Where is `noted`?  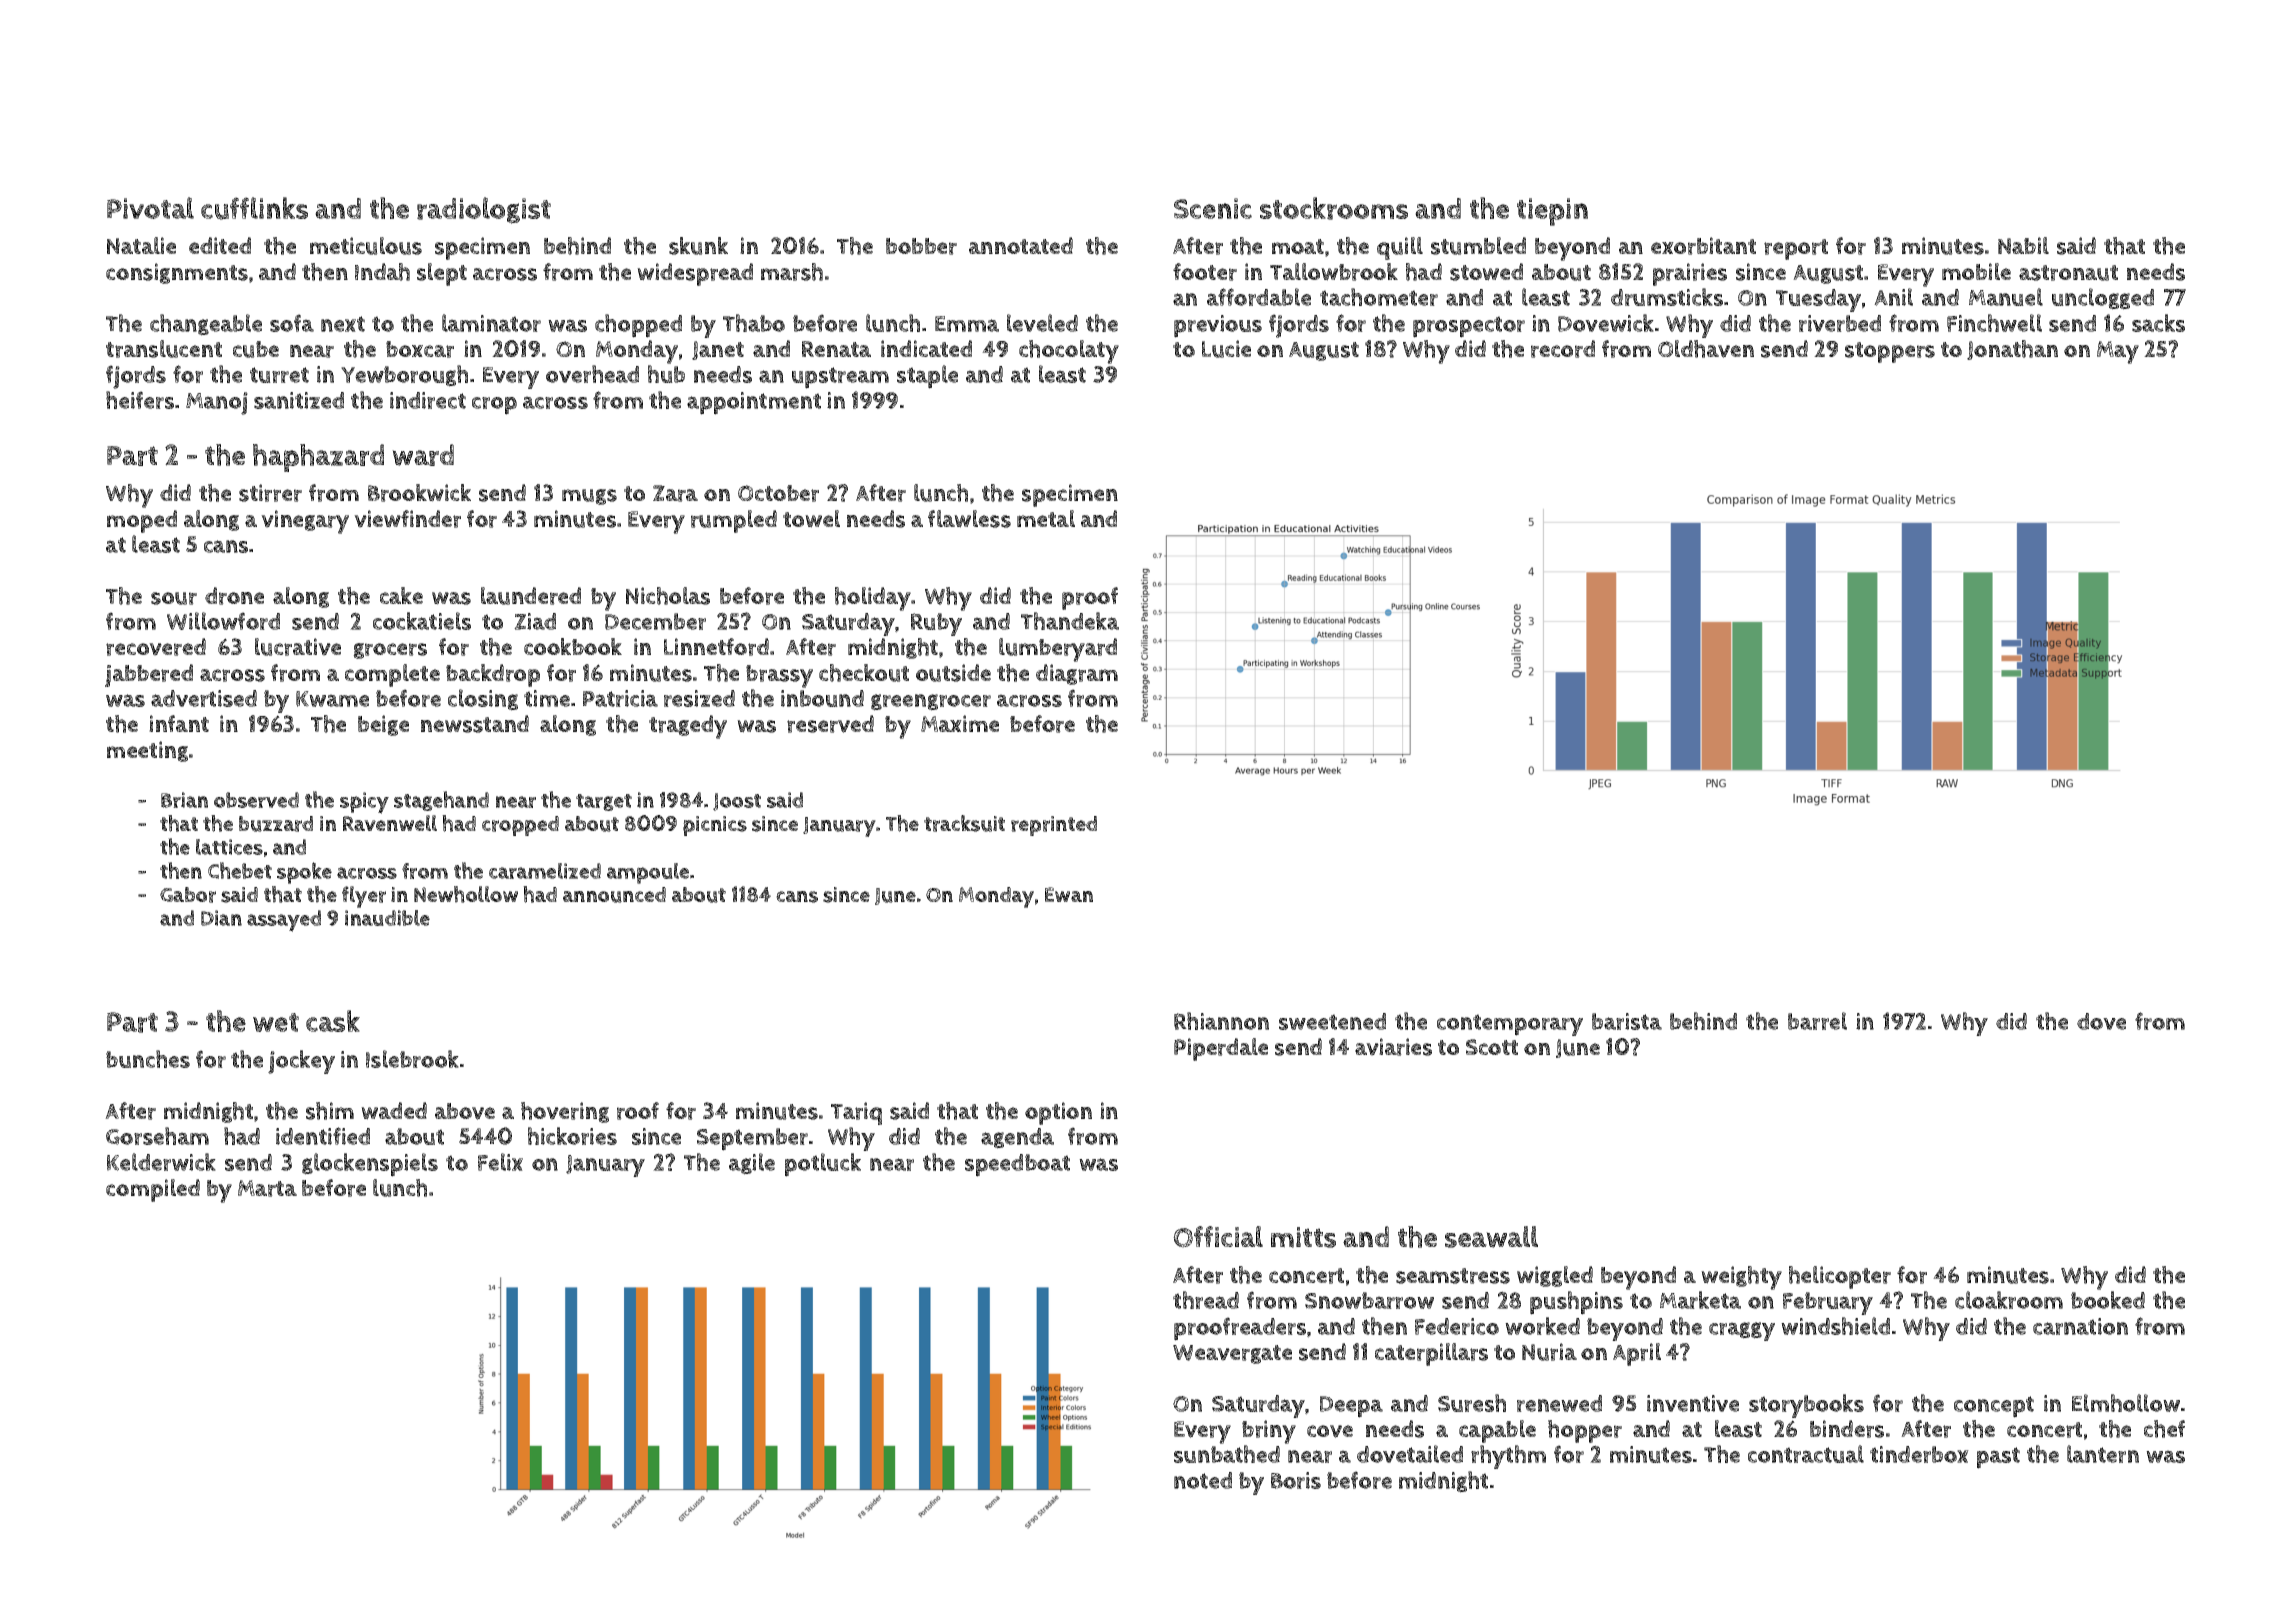 noted is located at coordinates (1203, 1480).
